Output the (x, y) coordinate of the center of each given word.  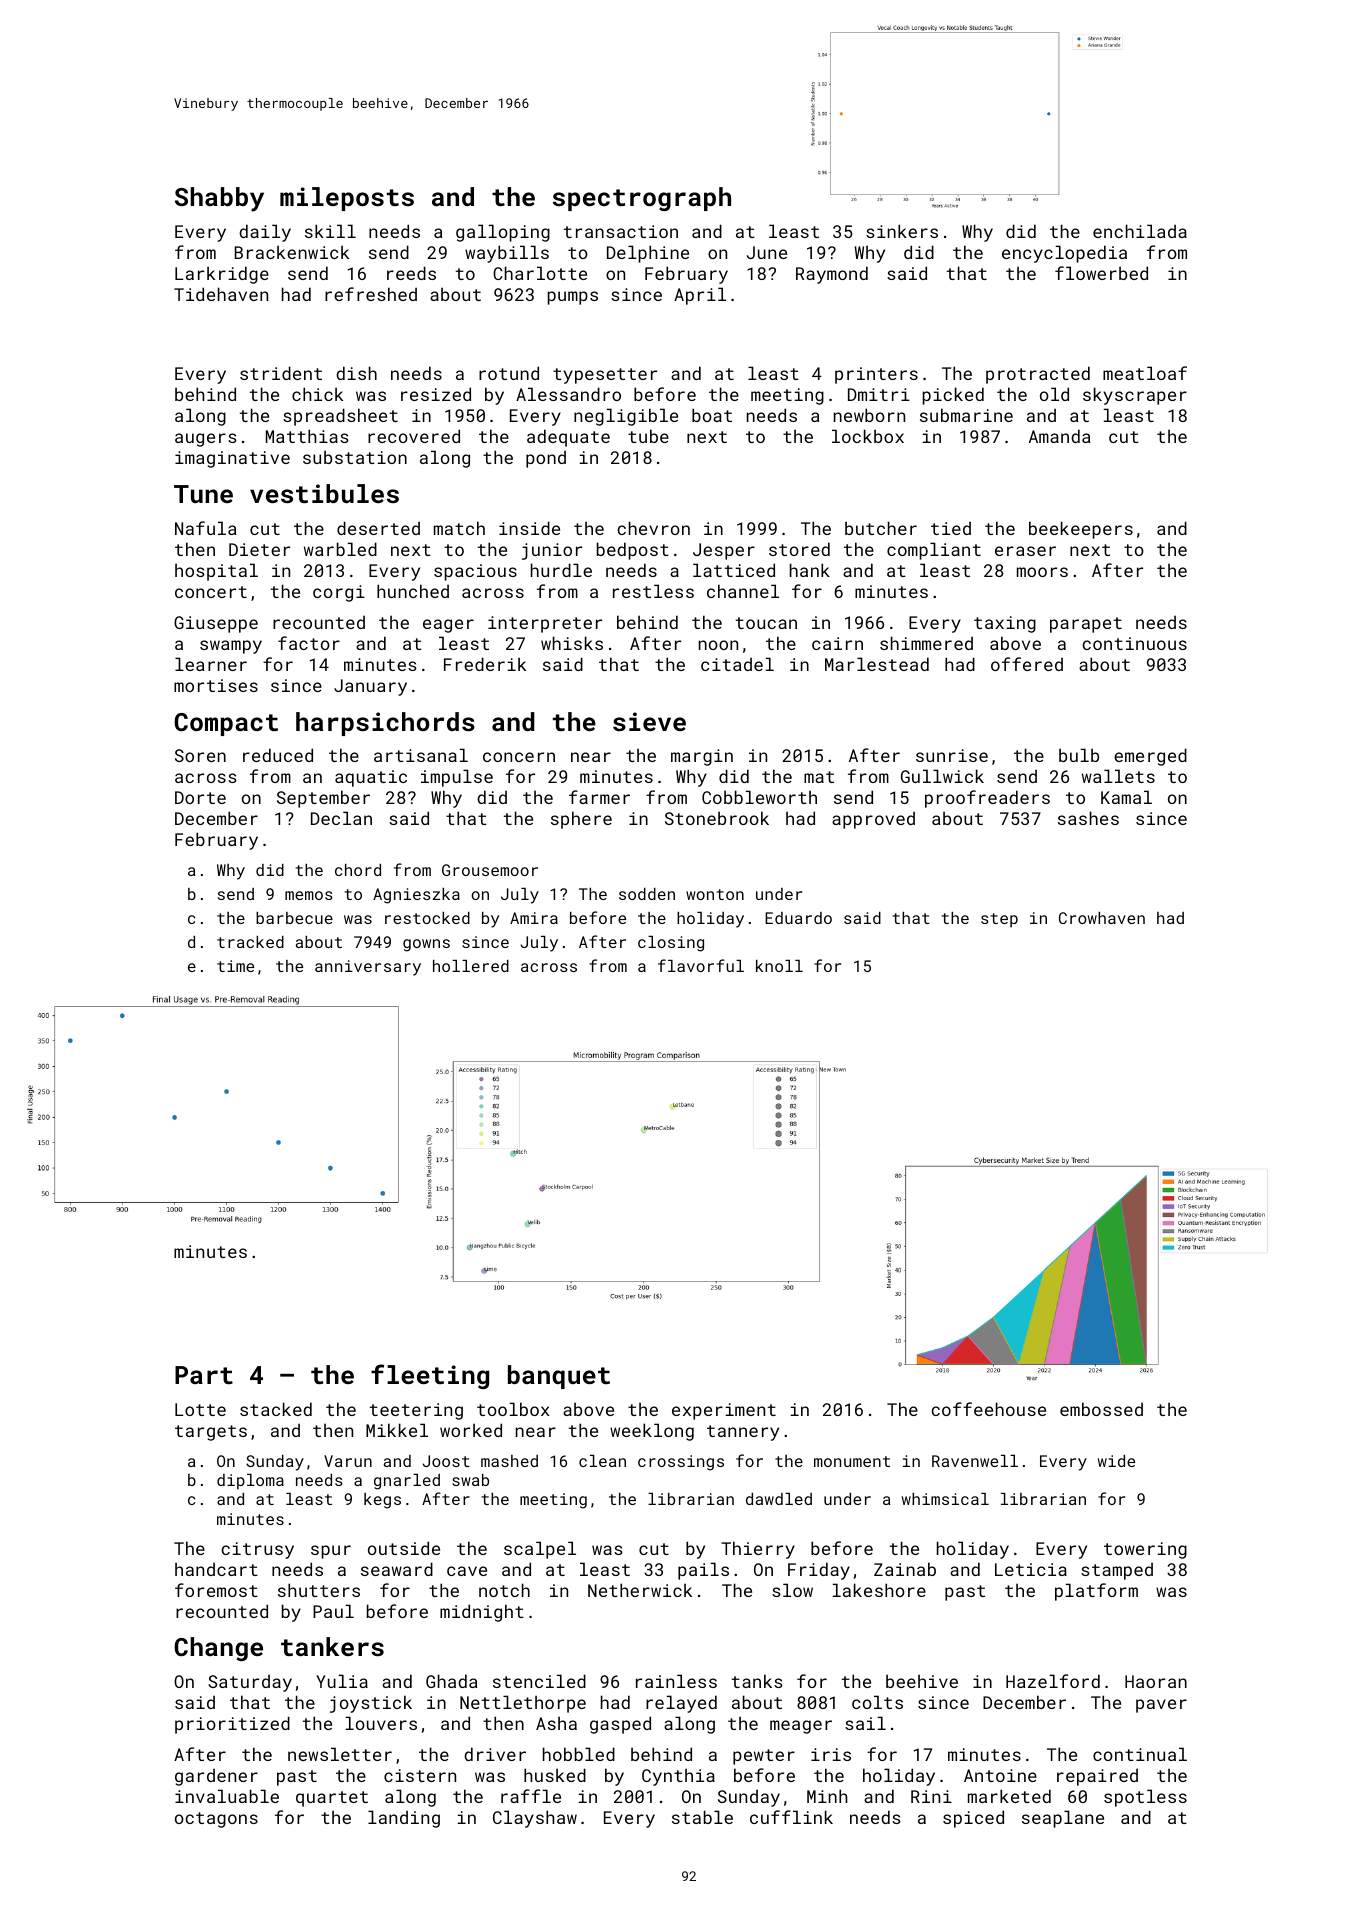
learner (211, 664)
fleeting (430, 1376)
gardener (216, 1777)
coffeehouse (988, 1409)
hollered (471, 966)
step (999, 920)
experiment (724, 1411)
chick (317, 394)
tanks (757, 1681)
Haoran (1156, 1681)
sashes (1088, 818)
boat (712, 415)
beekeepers (1081, 530)
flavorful (701, 965)
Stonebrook (717, 818)
